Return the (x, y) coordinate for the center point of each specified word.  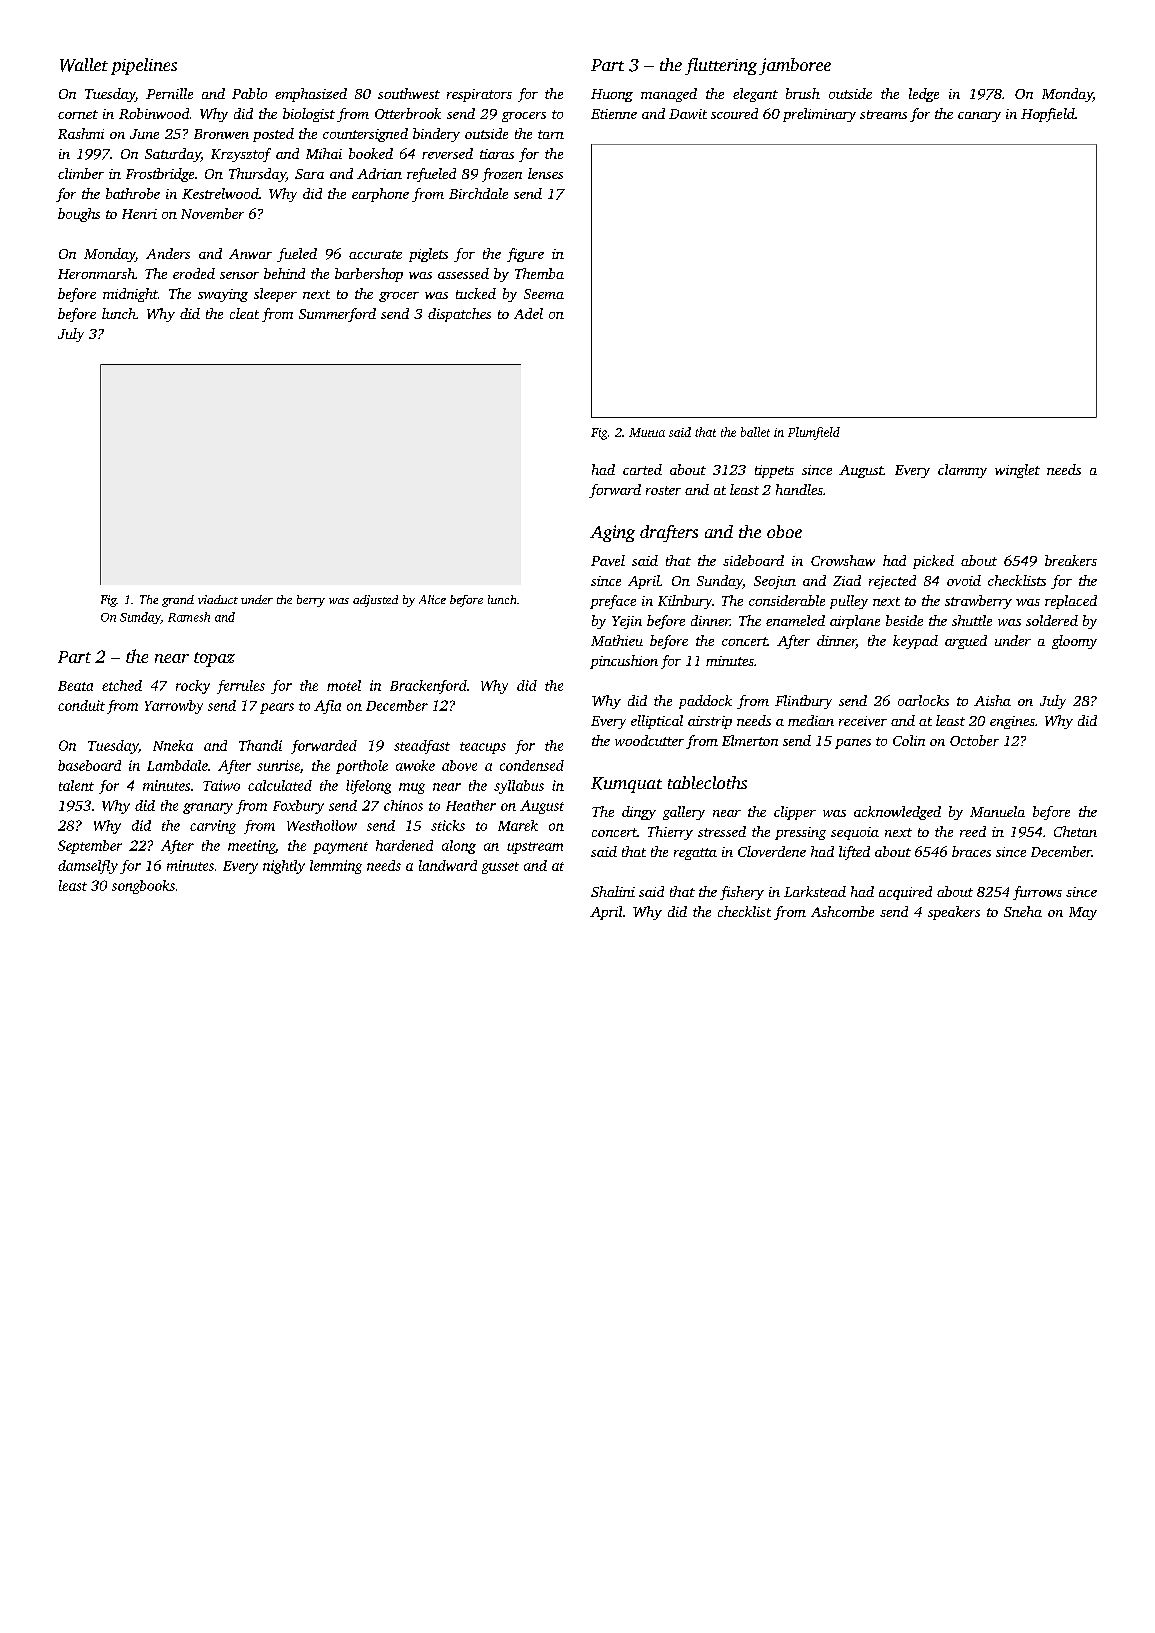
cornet (78, 114)
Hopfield (1048, 115)
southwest (409, 93)
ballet (755, 432)
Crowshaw (843, 560)
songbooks (143, 887)
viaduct (218, 599)
